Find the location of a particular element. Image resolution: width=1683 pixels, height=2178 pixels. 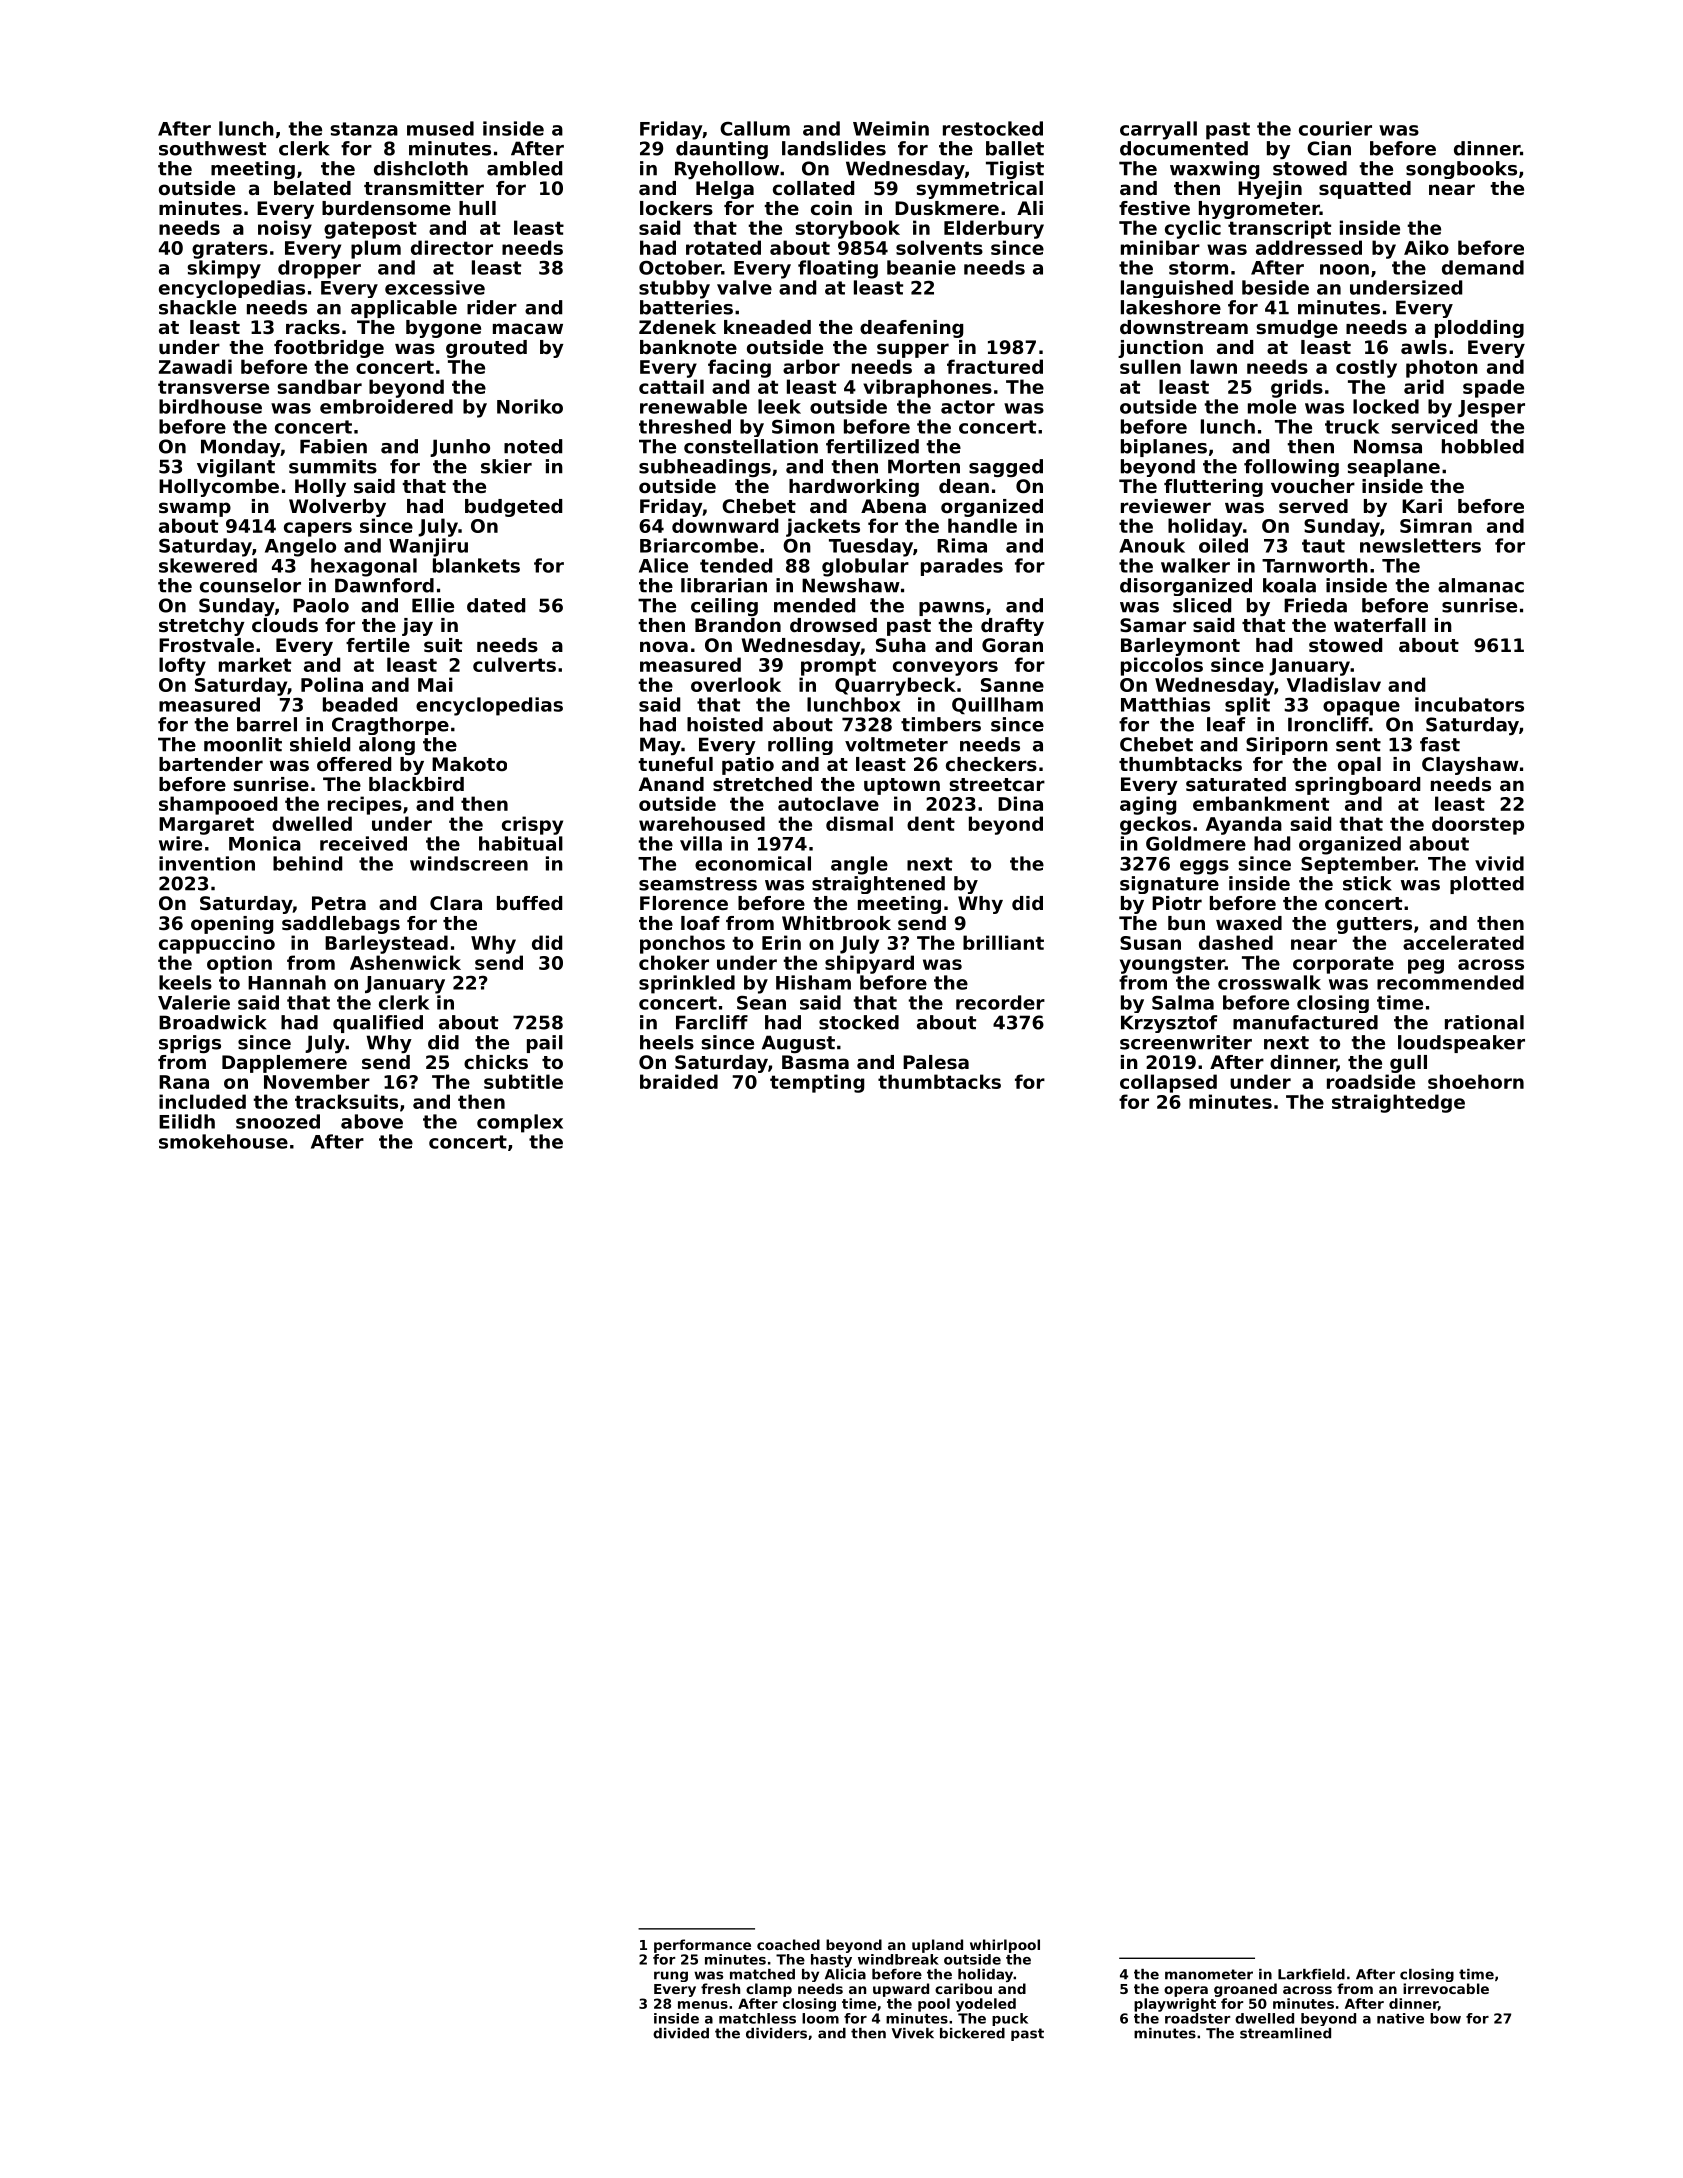

straightedge is located at coordinates (1398, 1103).
